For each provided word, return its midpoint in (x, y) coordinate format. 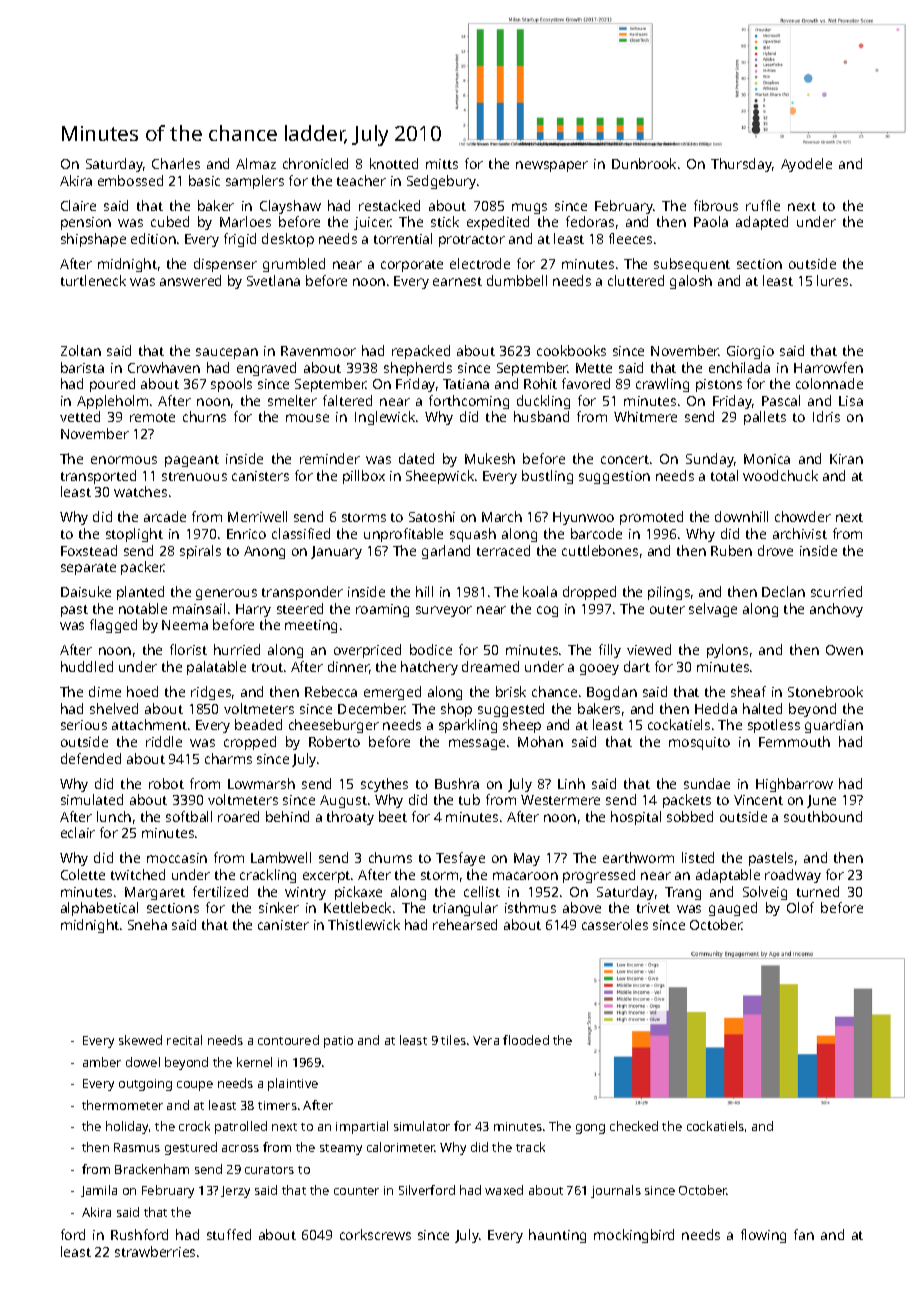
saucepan (227, 353)
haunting (557, 1236)
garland (446, 552)
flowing (763, 1236)
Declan (783, 591)
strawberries (155, 1251)
